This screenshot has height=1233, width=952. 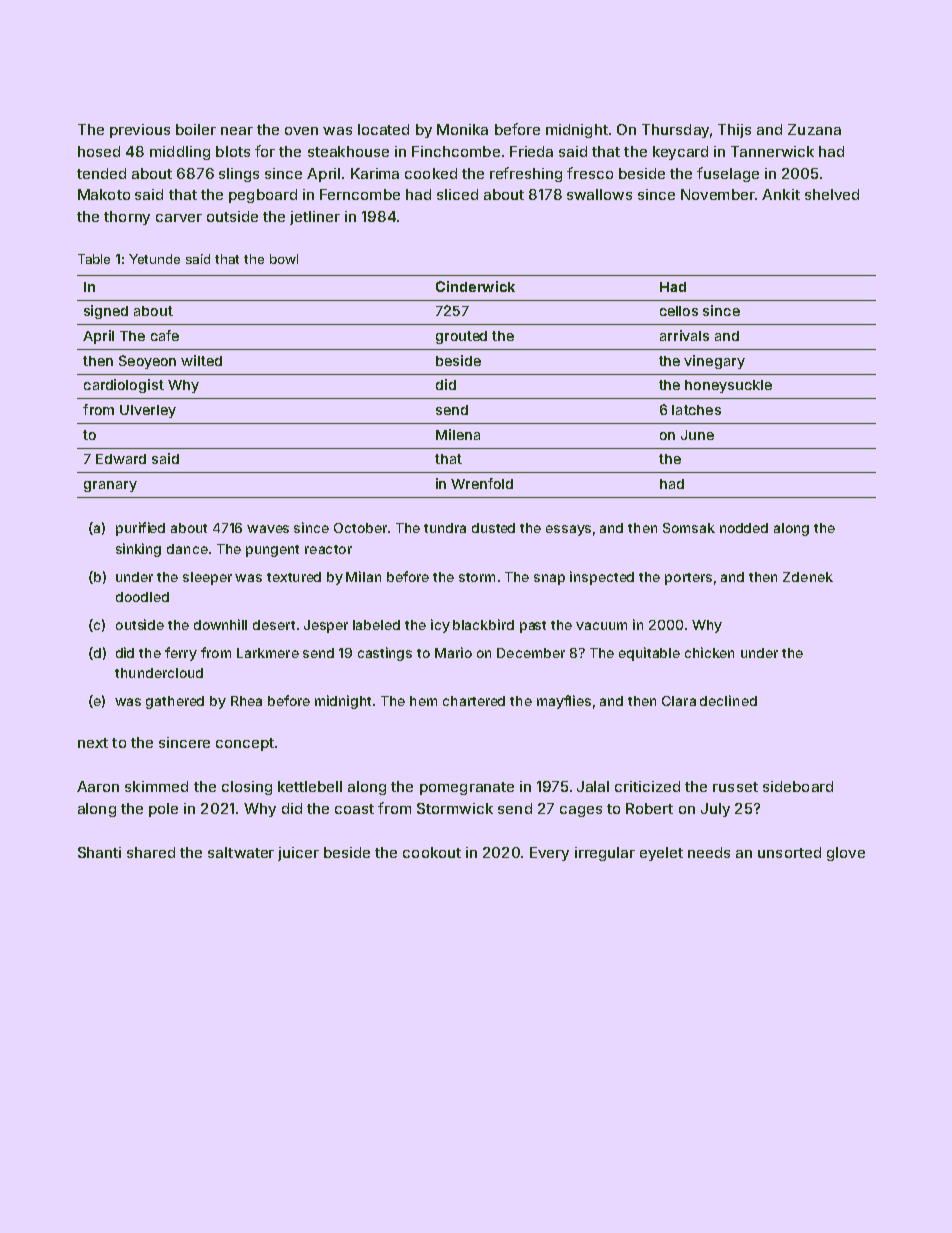 What do you see at coordinates (140, 131) in the screenshot?
I see `previous` at bounding box center [140, 131].
